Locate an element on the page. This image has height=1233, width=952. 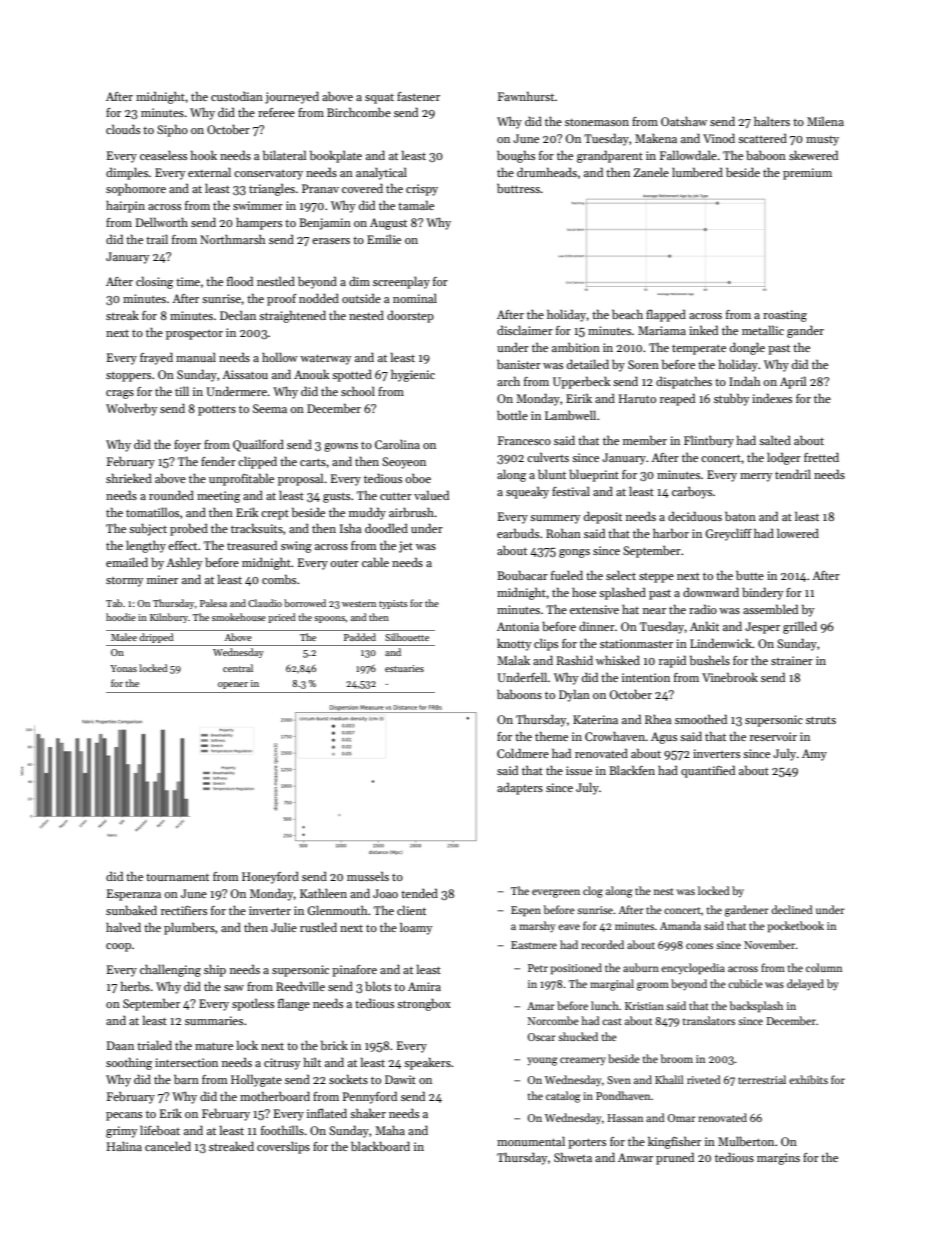
Vinod is located at coordinates (719, 138).
